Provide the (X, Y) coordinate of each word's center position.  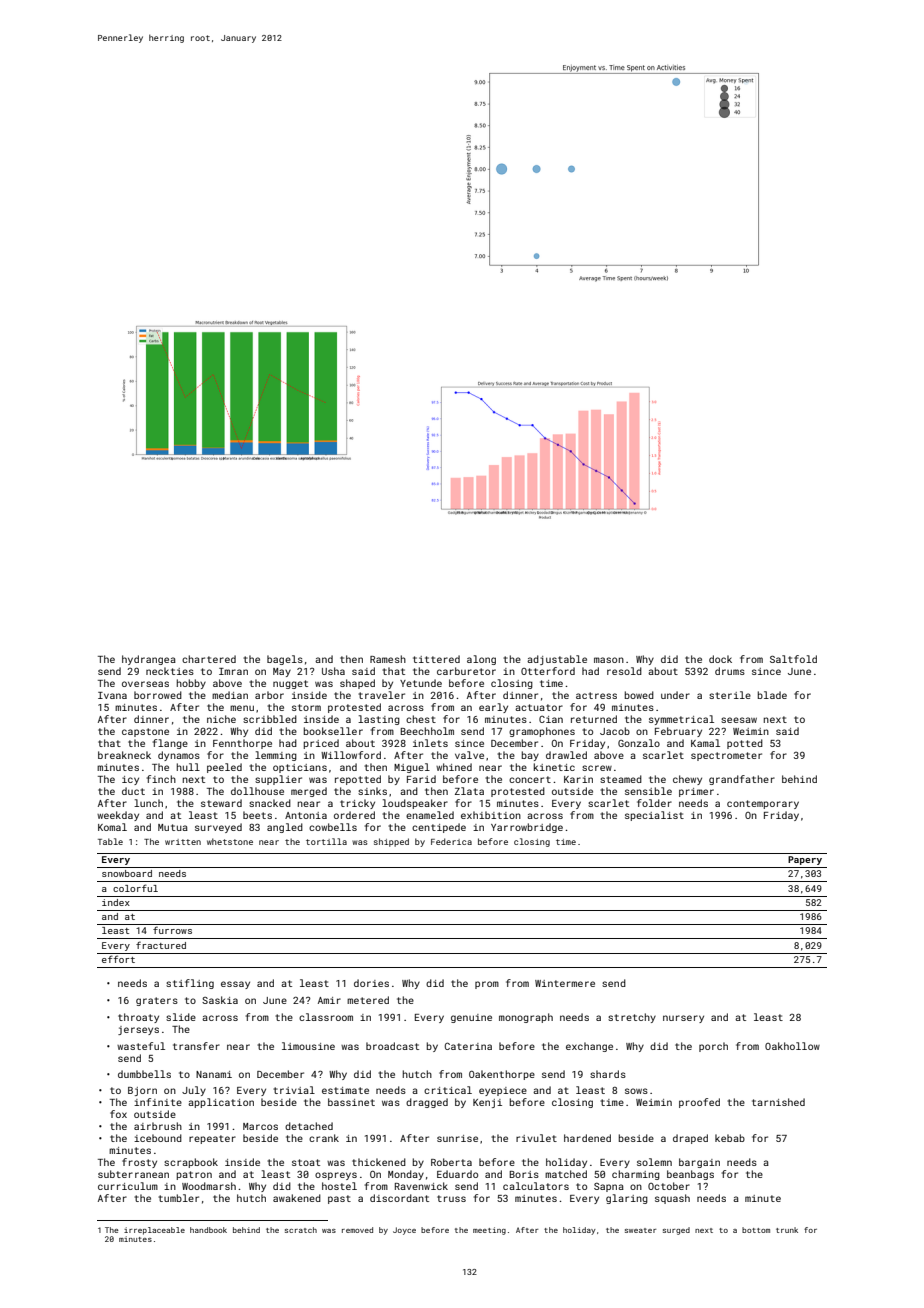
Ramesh (388, 659)
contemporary (763, 804)
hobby (191, 684)
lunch (148, 803)
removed (357, 1230)
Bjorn (142, 1091)
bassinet (351, 1102)
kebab (730, 1138)
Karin (578, 779)
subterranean (133, 1174)
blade (772, 695)
